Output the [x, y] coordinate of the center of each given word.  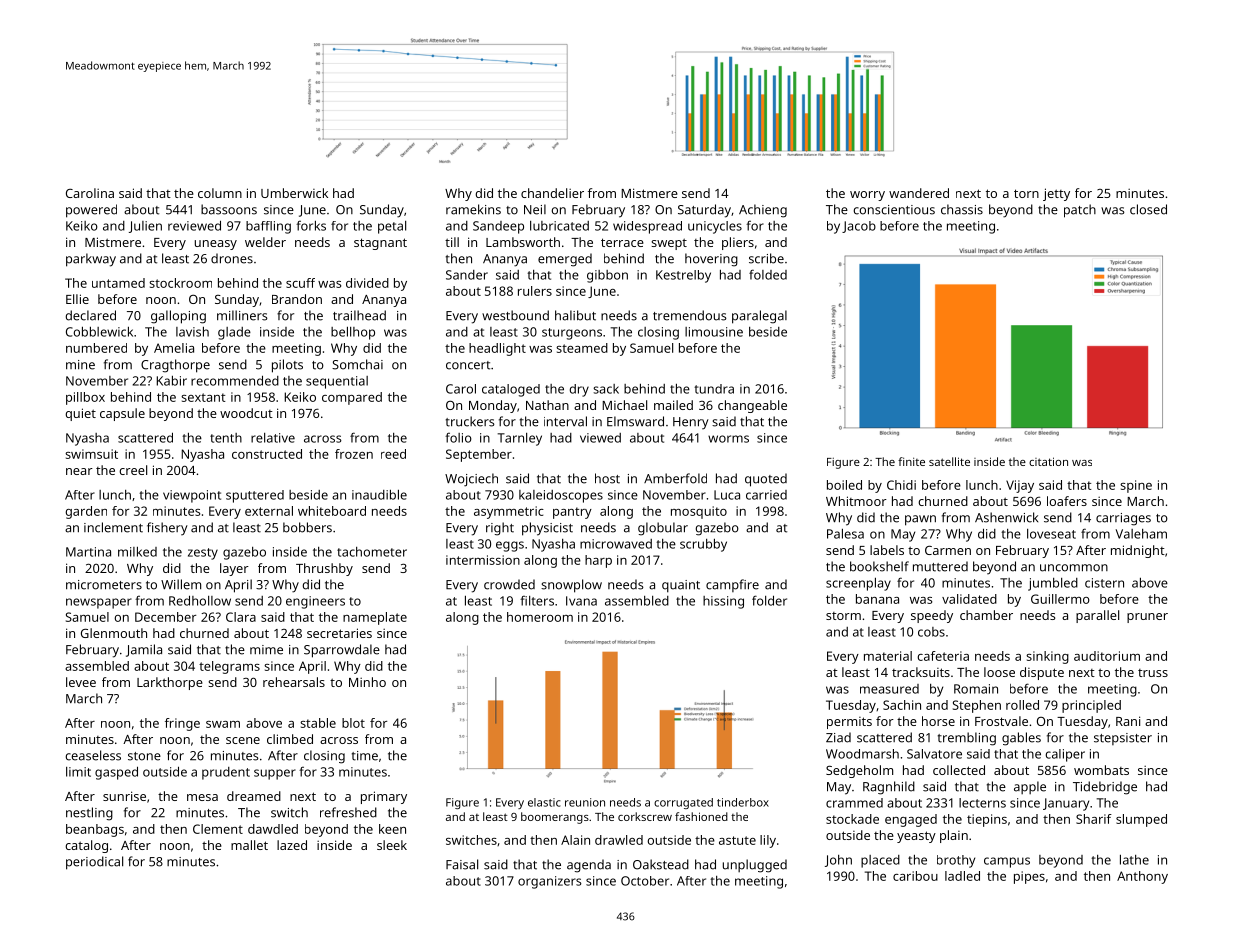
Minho [367, 682]
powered [91, 211]
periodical [94, 863]
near [79, 471]
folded [768, 274]
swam [223, 724]
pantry [572, 513]
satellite [949, 461]
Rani [1128, 721]
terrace [622, 242]
